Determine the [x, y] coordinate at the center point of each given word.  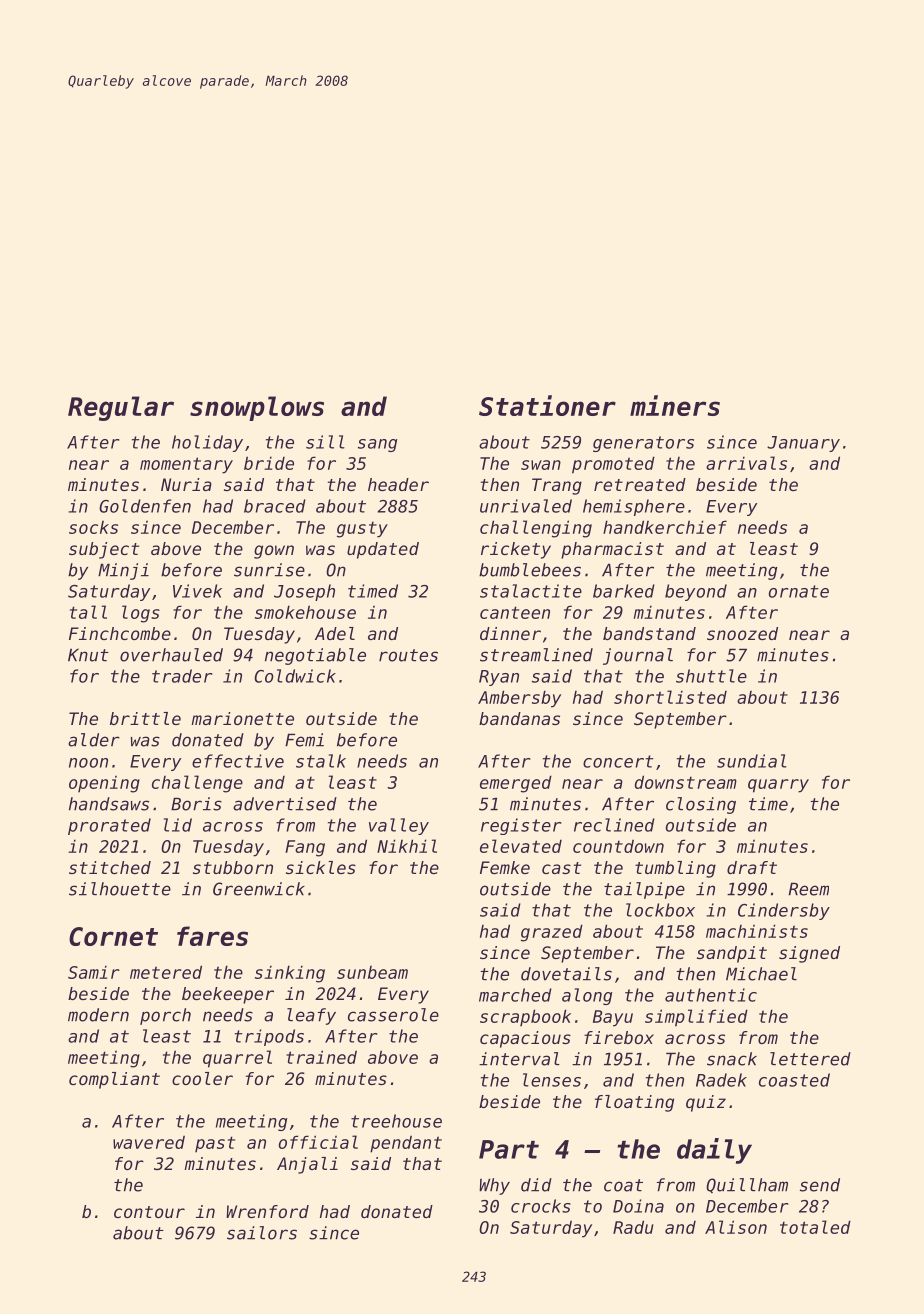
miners [675, 405]
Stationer [547, 405]
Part [509, 1149]
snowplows [257, 408]
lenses [552, 1080]
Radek [721, 1080]
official [318, 1142]
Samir [94, 972]
